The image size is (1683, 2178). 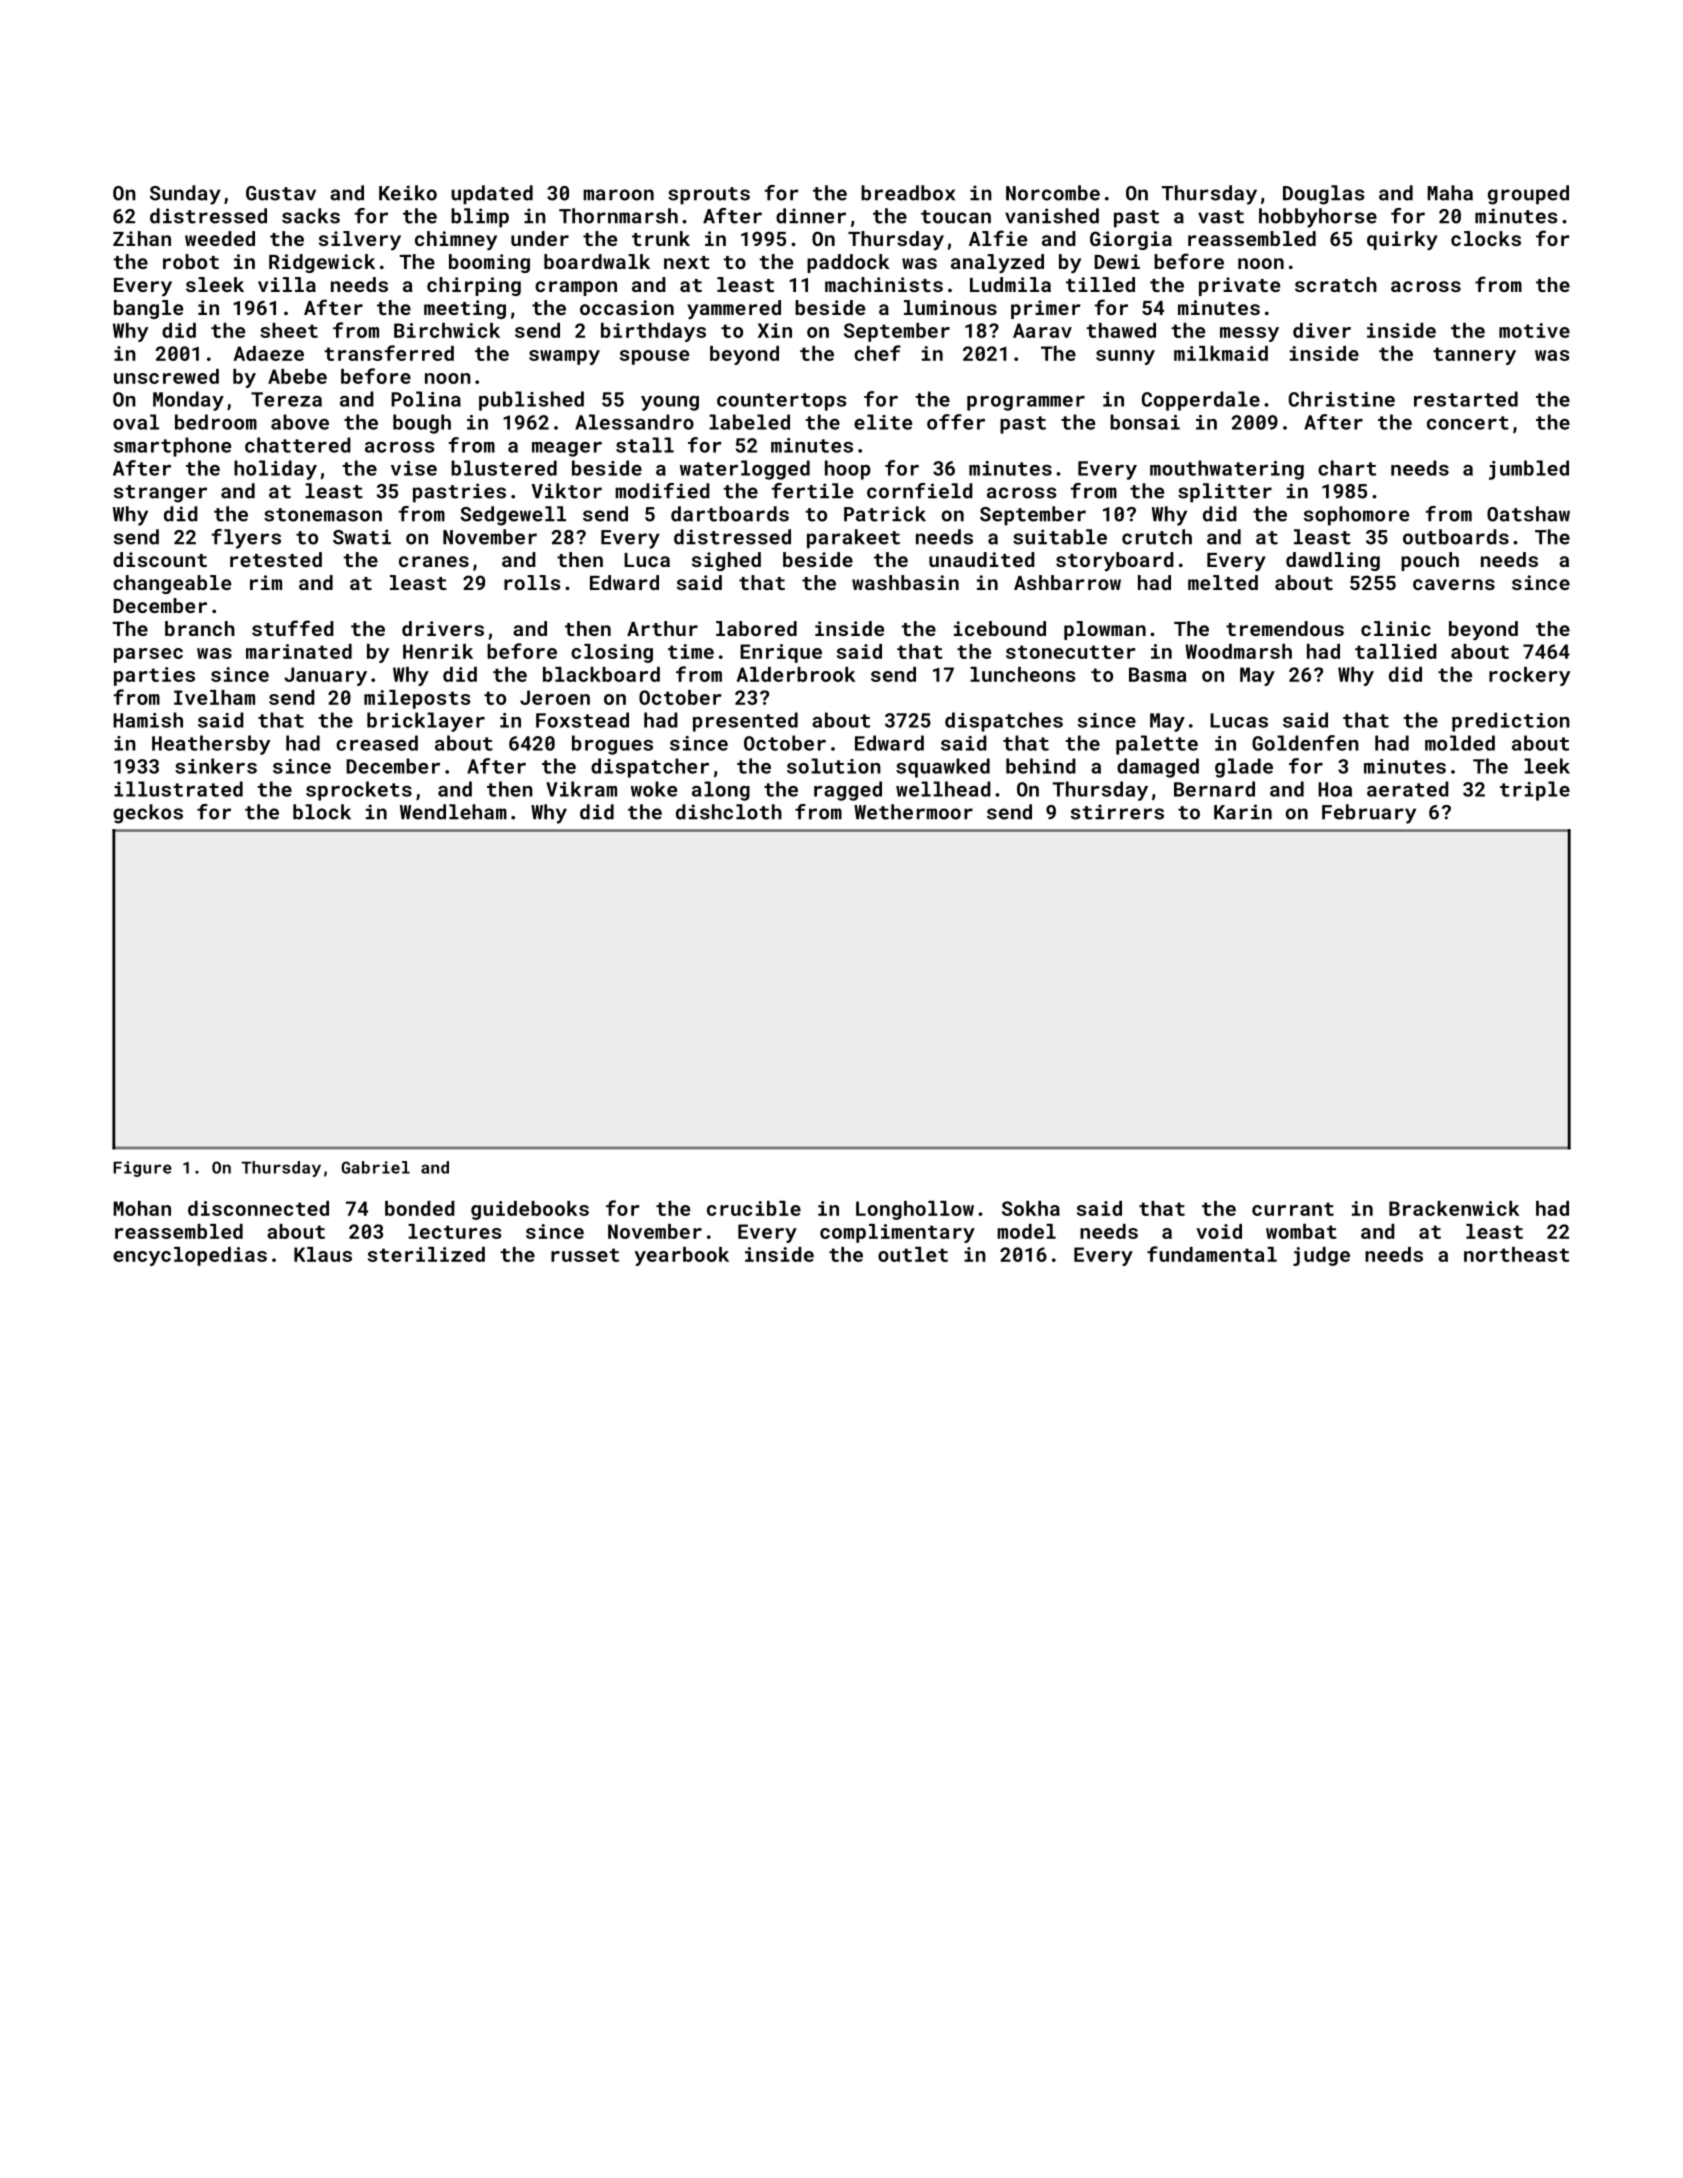 What do you see at coordinates (453, 812) in the page?
I see `Wendleham` at bounding box center [453, 812].
